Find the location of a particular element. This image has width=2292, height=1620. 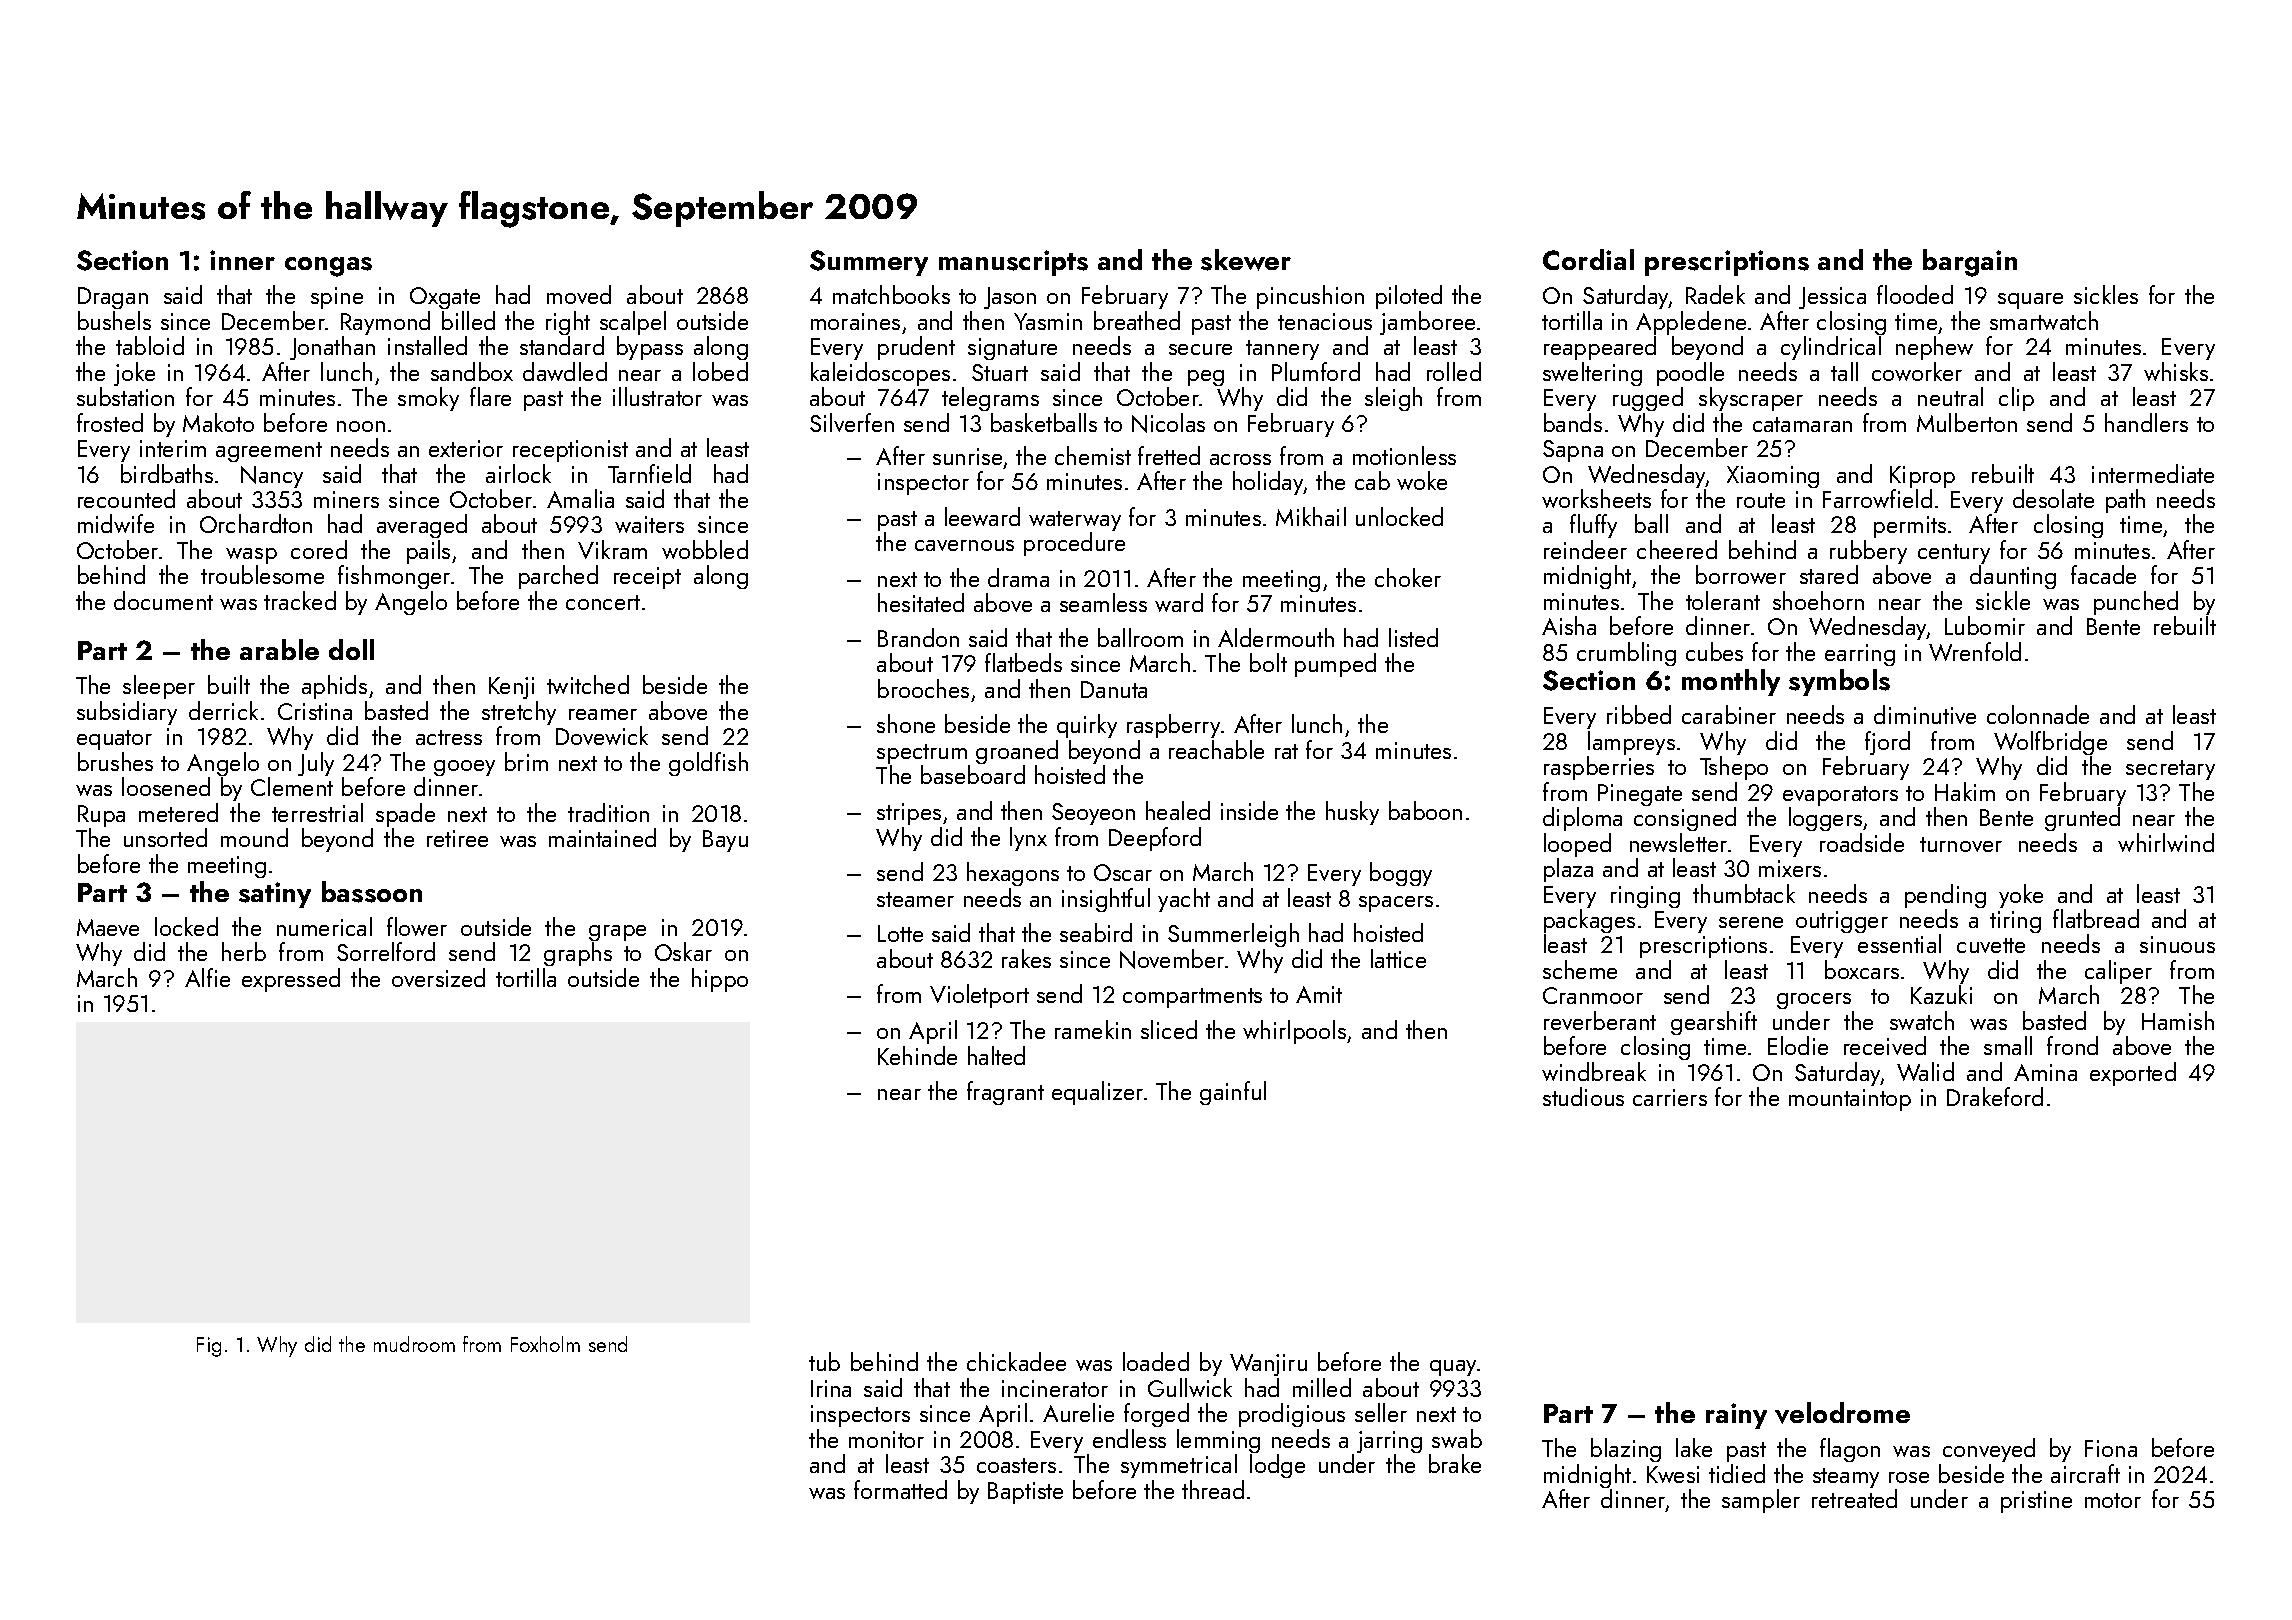

spectrum is located at coordinates (922, 754).
